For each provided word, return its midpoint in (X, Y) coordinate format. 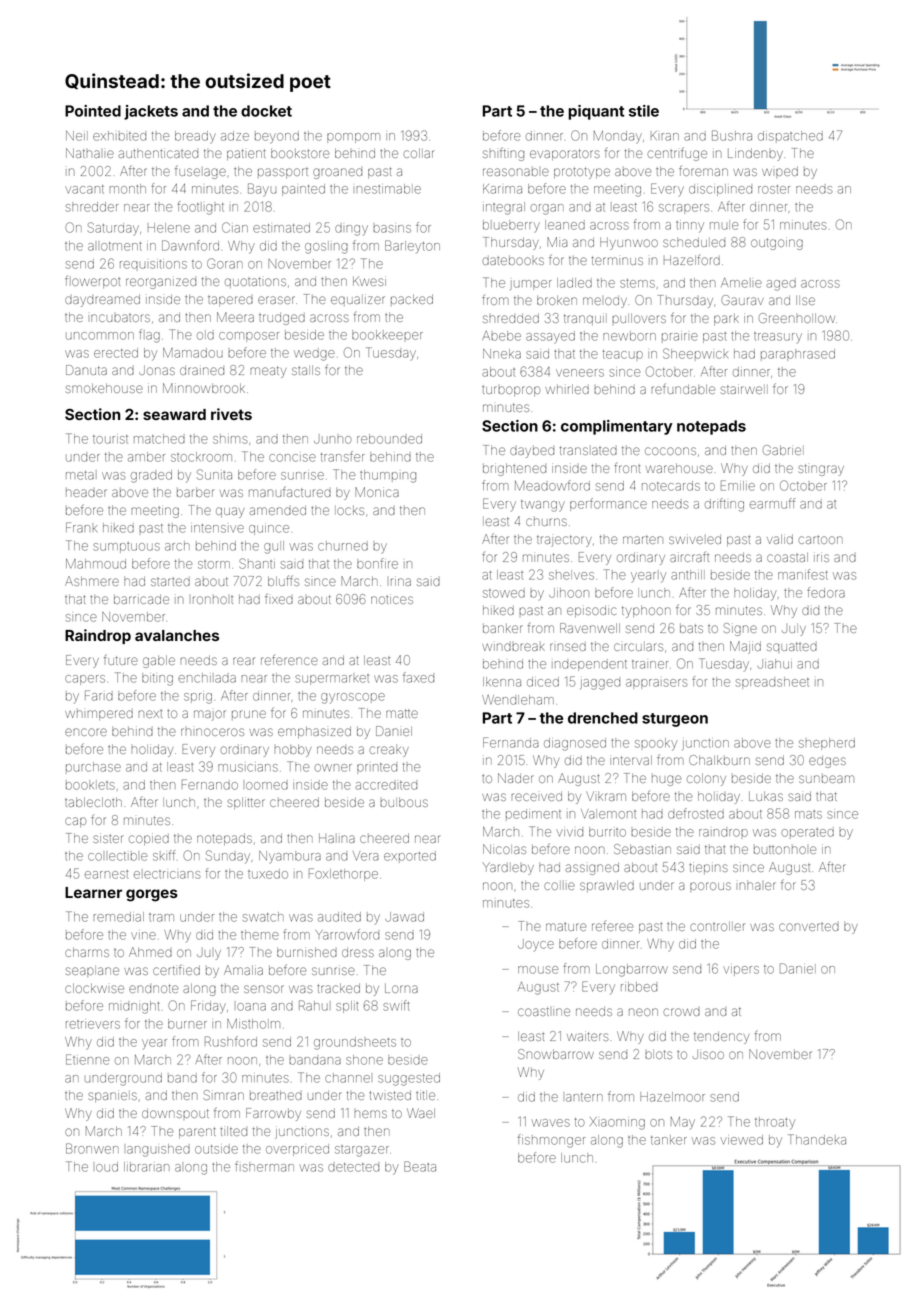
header (86, 492)
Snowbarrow (556, 1054)
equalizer (358, 301)
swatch (263, 917)
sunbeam (826, 778)
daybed (532, 452)
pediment (533, 815)
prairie (680, 338)
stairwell (743, 389)
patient (246, 154)
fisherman (264, 1166)
